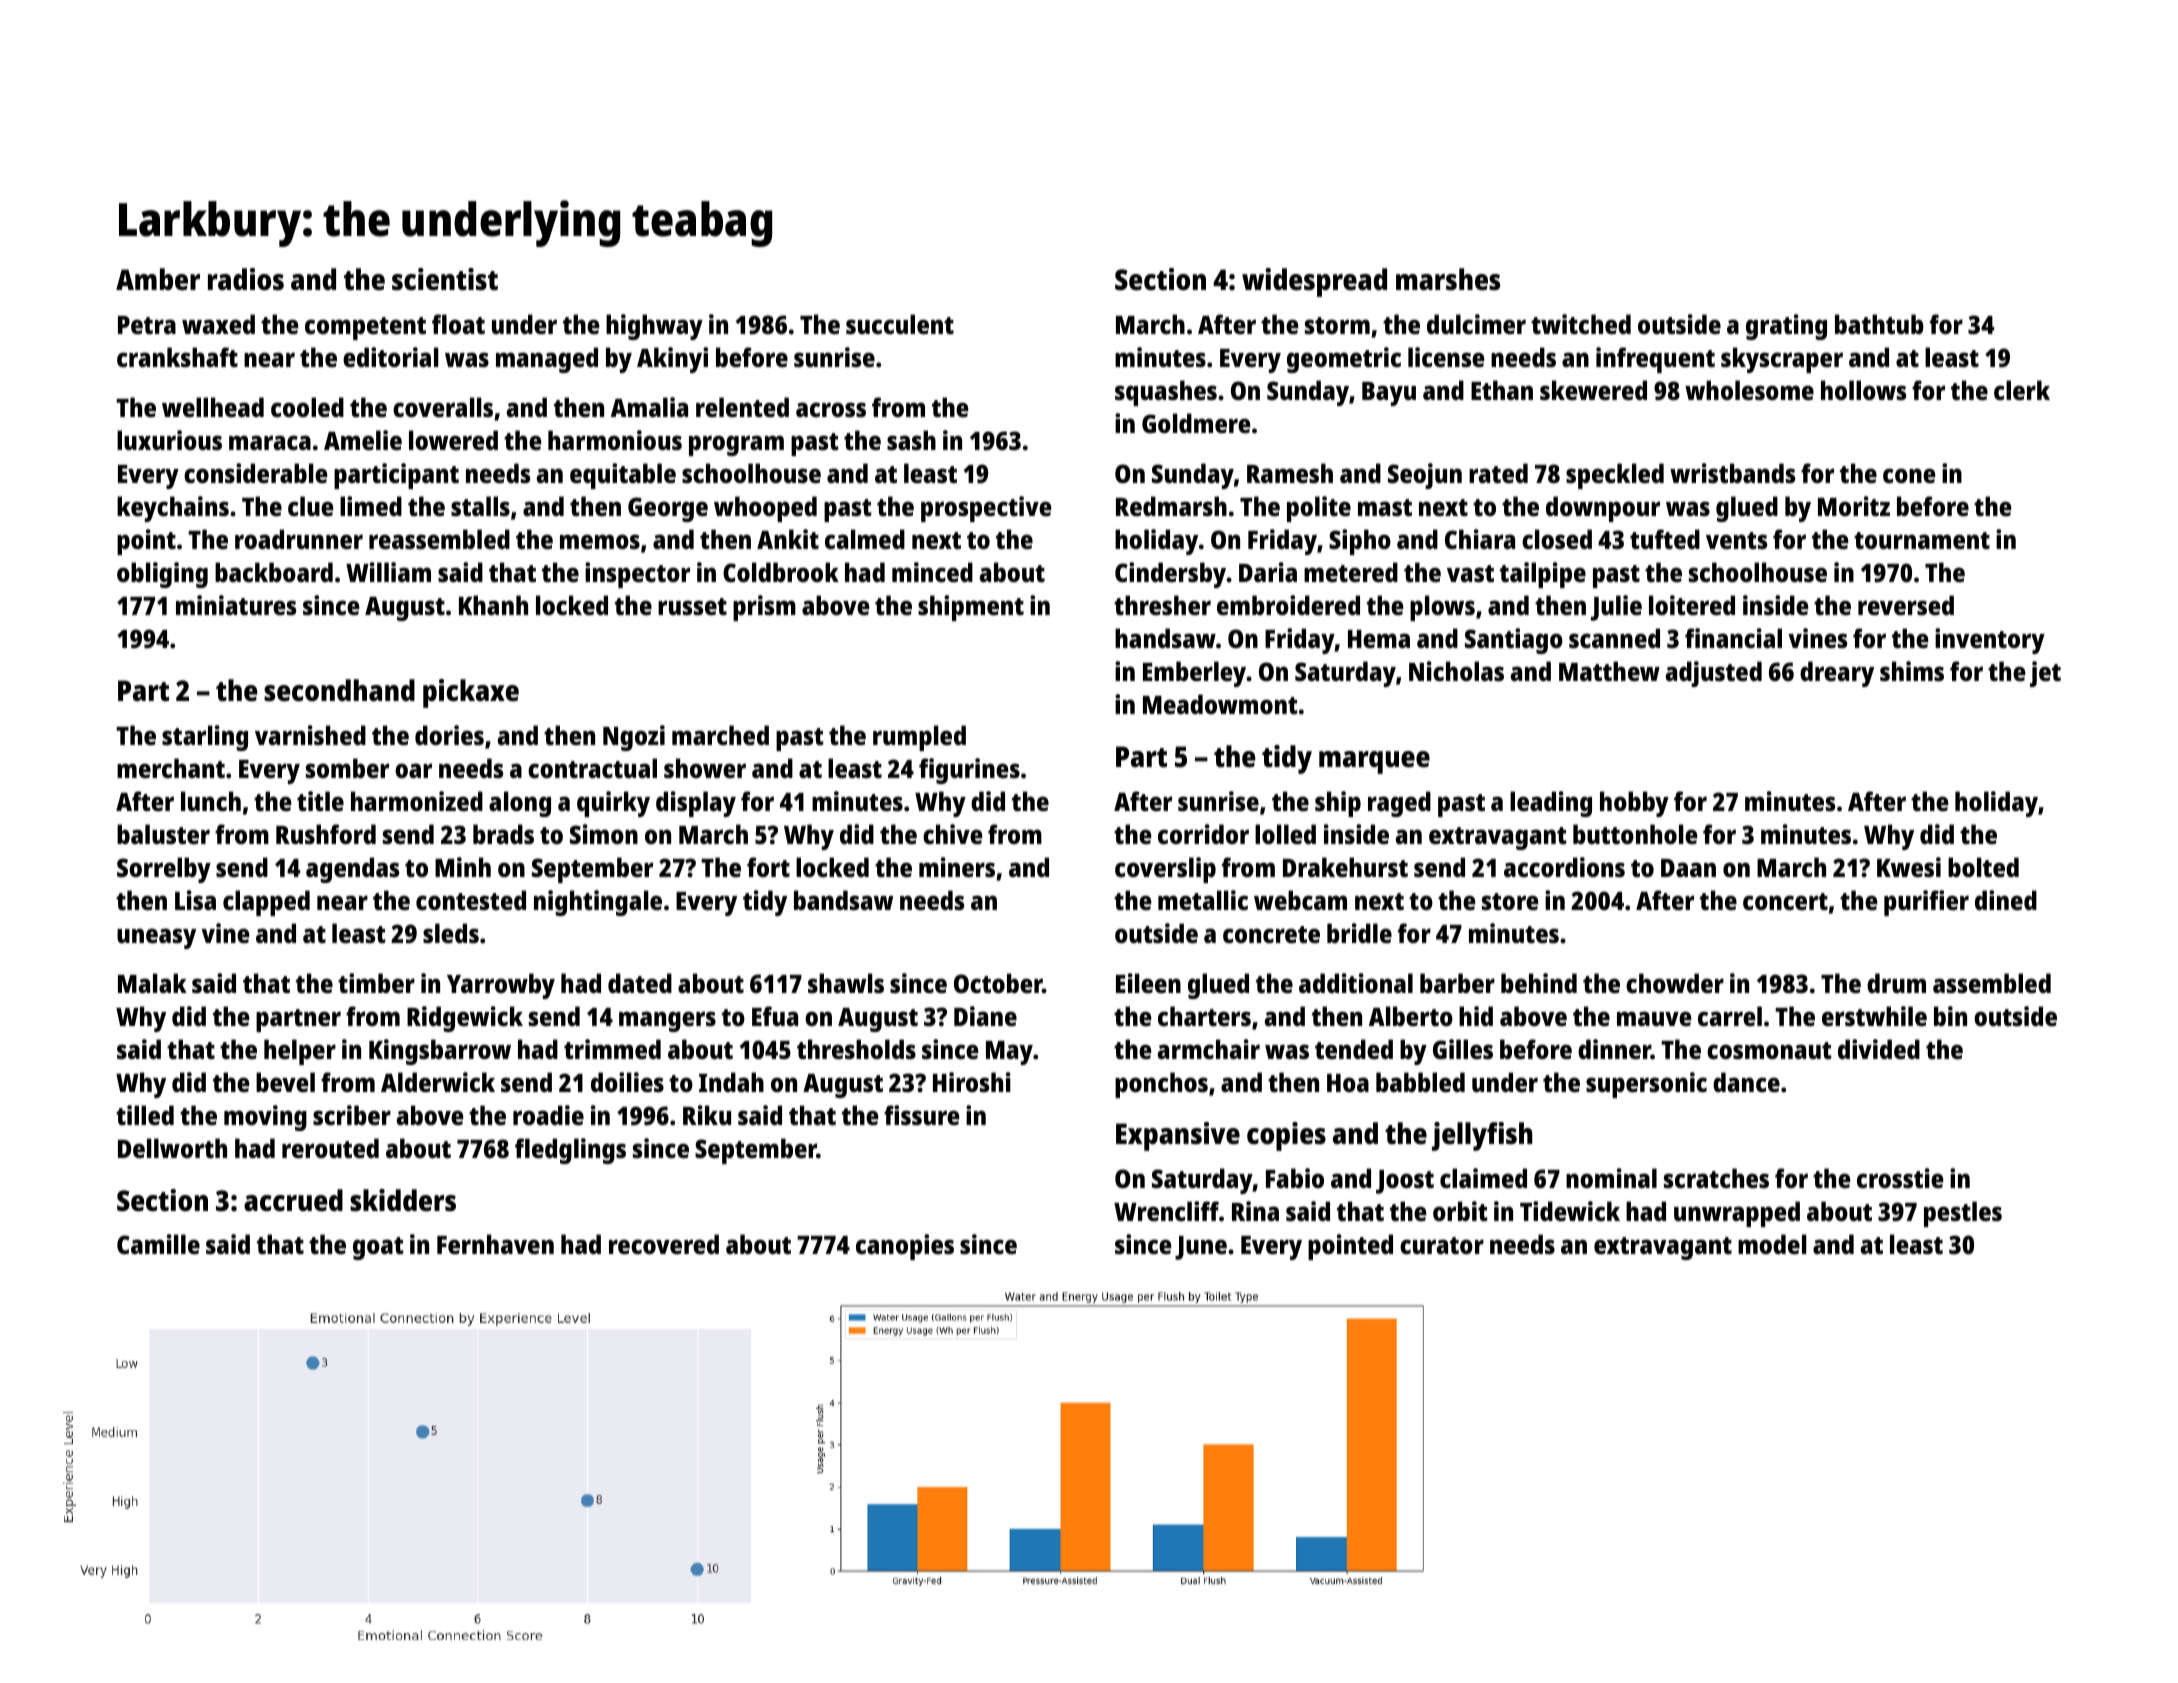  I want to click on grating, so click(1786, 327).
